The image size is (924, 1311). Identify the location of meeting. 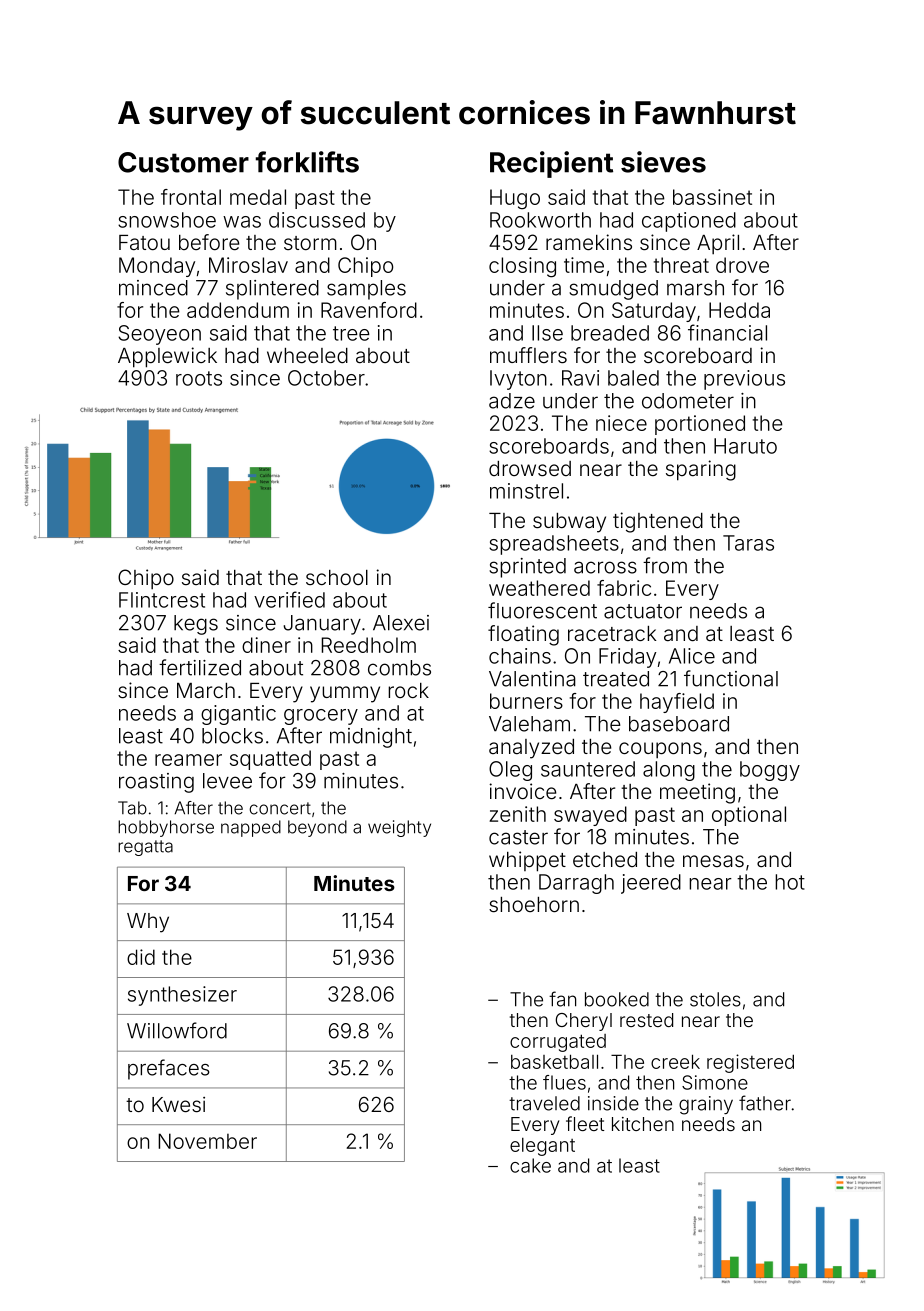
(697, 793).
